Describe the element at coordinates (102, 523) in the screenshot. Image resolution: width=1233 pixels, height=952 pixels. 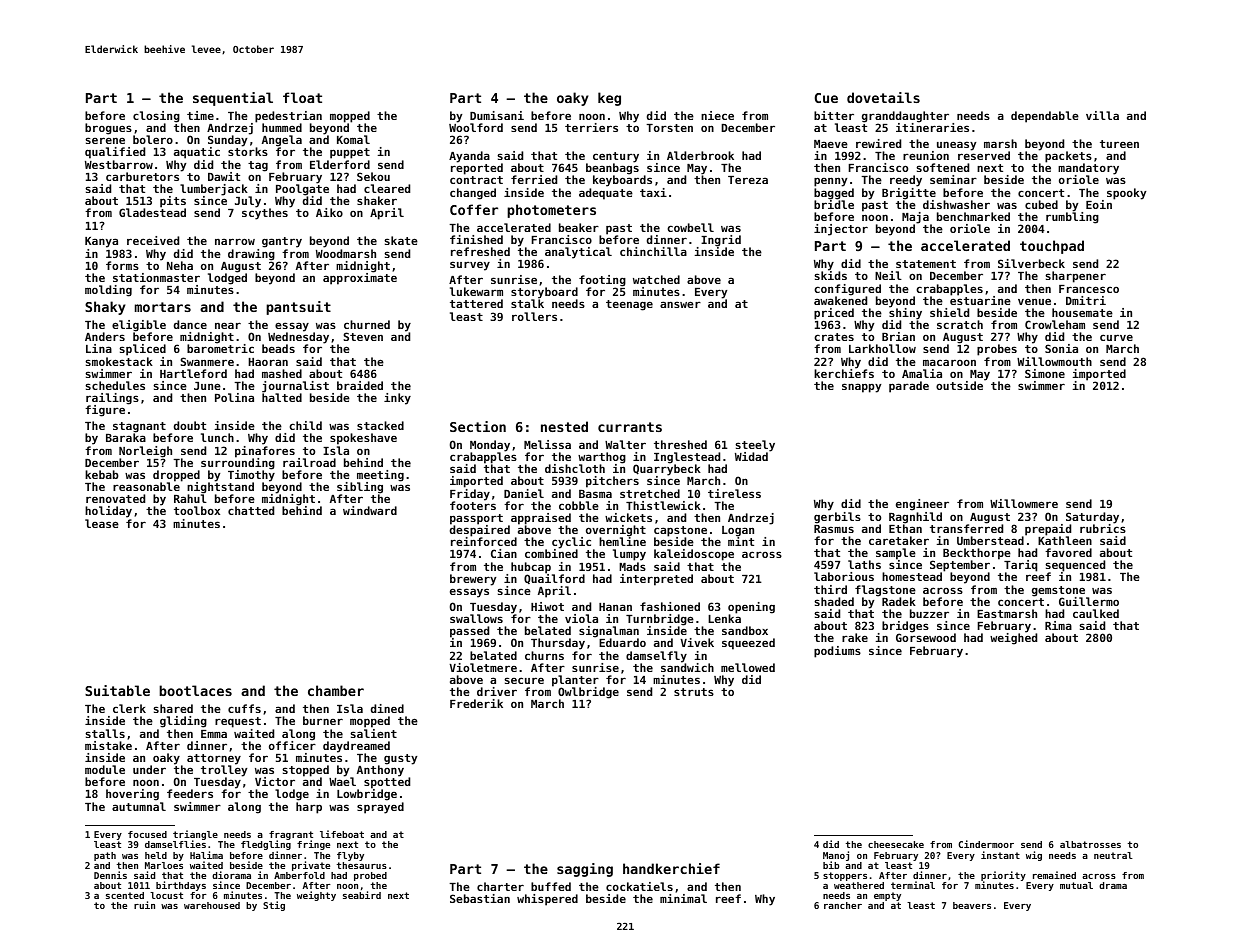
I see `lease` at that location.
